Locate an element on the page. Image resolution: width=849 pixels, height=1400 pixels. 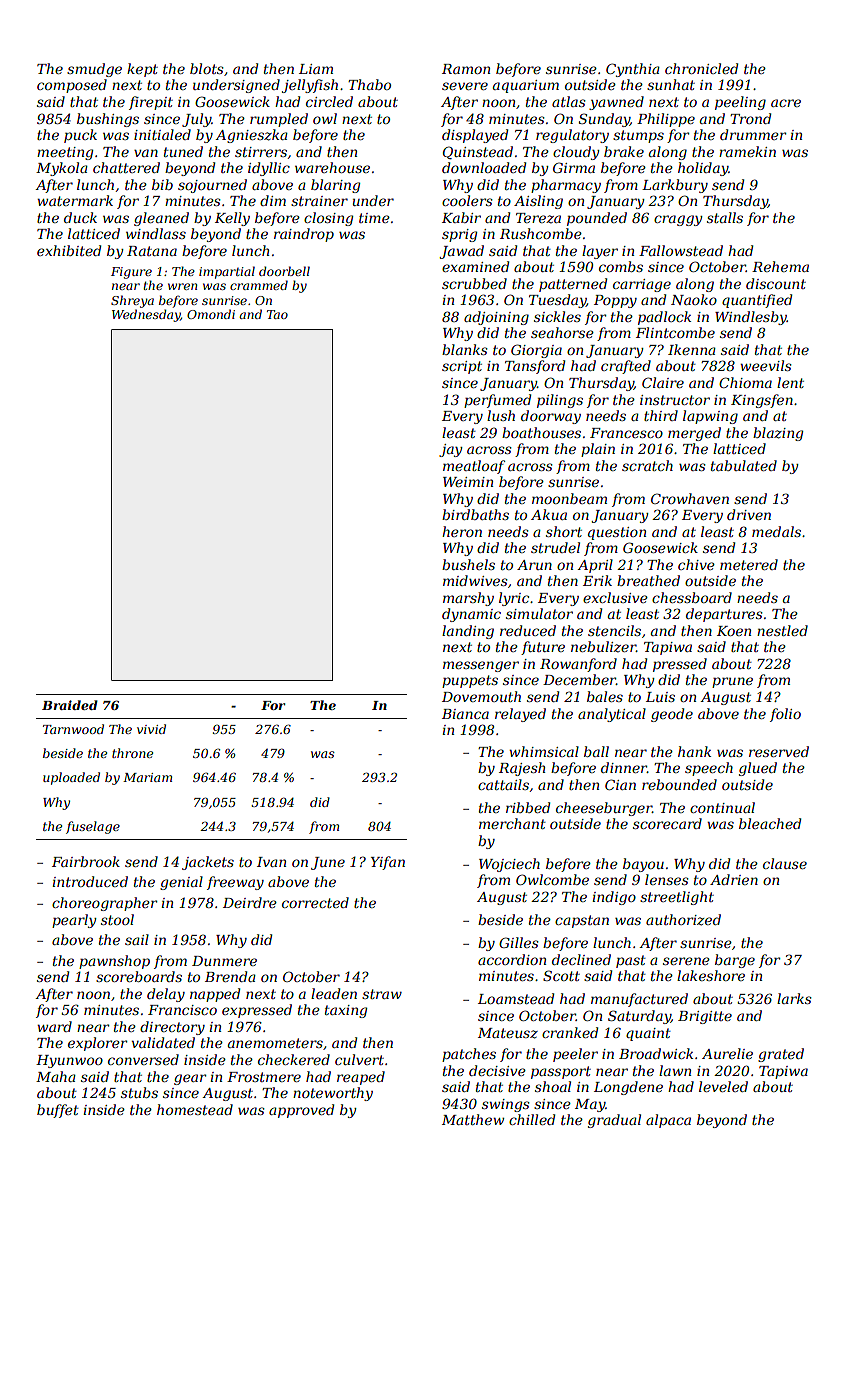
chronicled is located at coordinates (701, 68).
